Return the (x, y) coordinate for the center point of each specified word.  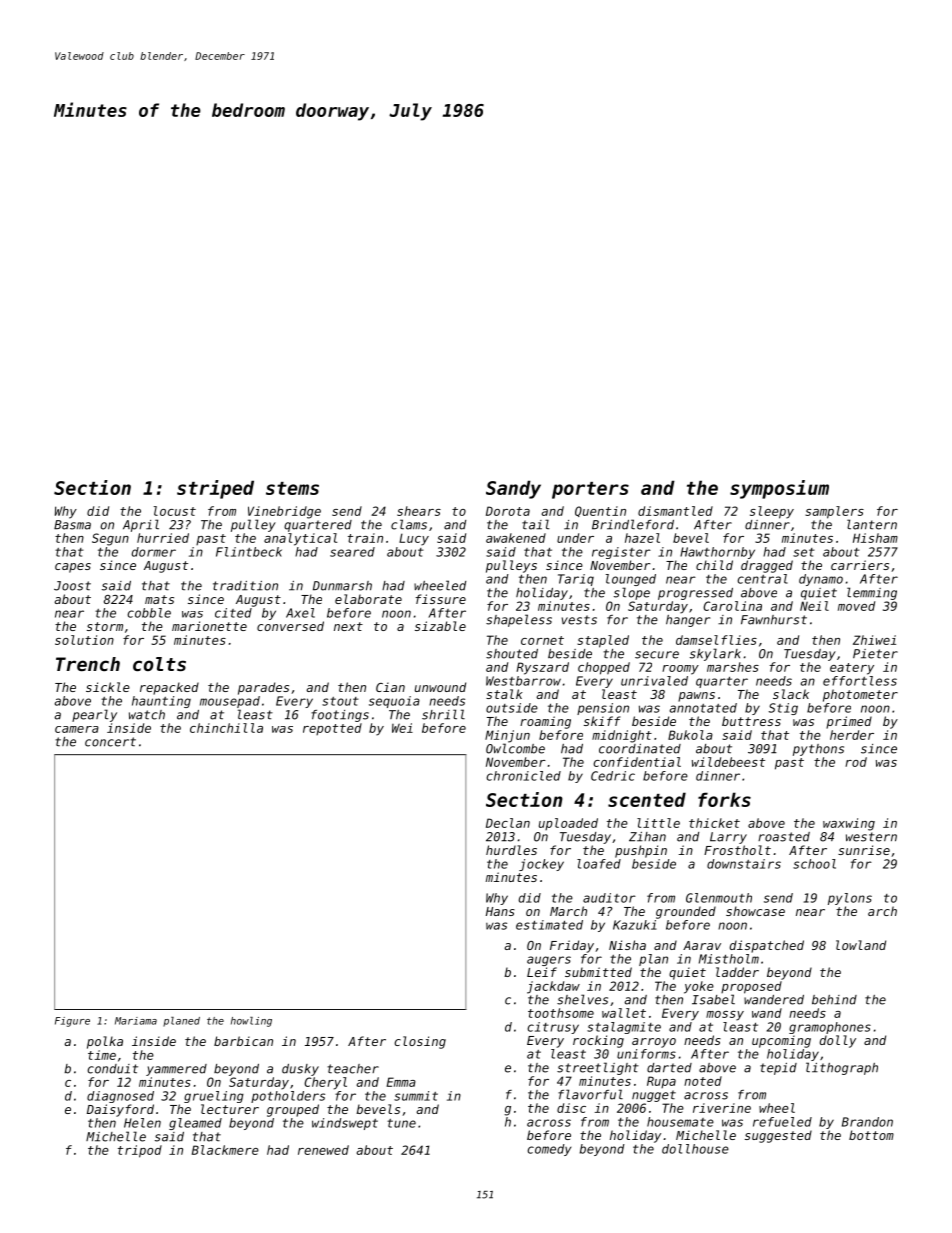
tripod (140, 1151)
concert (110, 742)
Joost (72, 586)
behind (834, 1000)
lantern (872, 524)
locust (175, 511)
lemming (872, 593)
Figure (72, 1022)
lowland (861, 945)
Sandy (513, 489)
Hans (500, 911)
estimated (549, 925)
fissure (441, 599)
